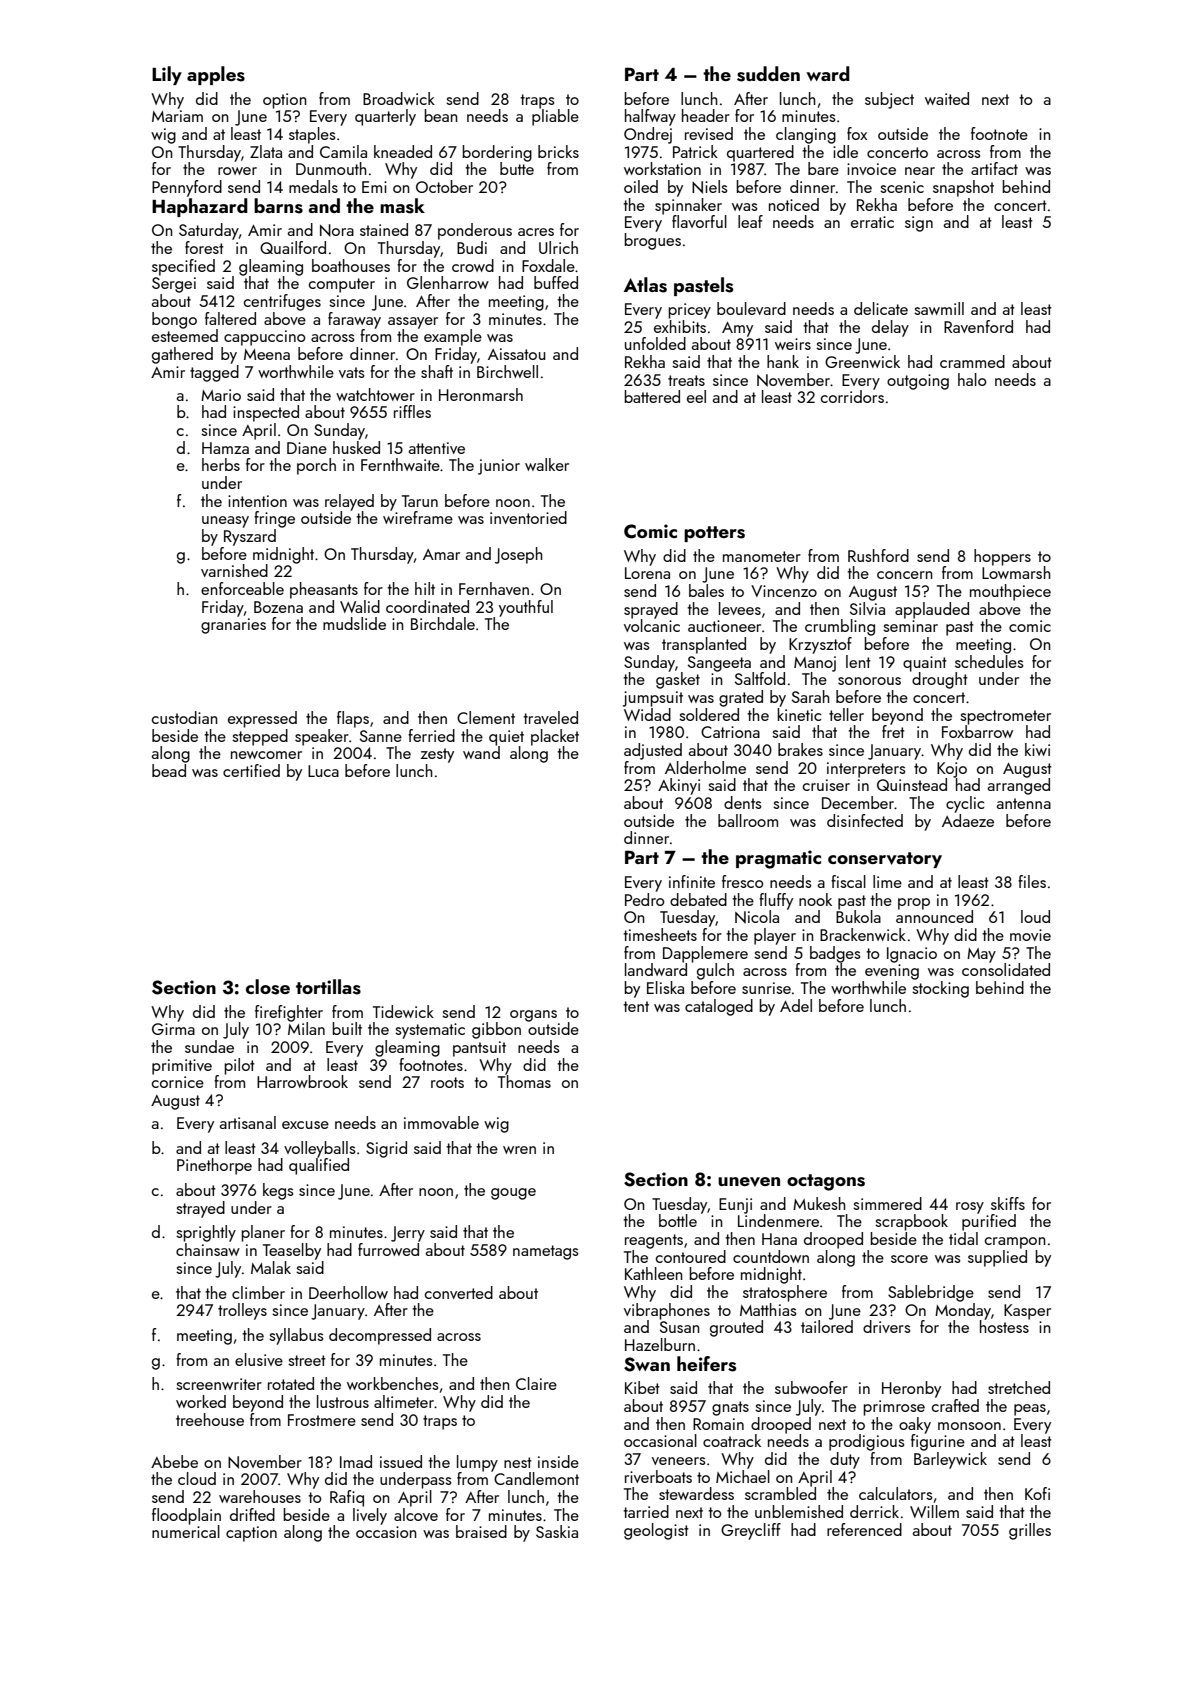 This screenshot has height=1701, width=1203. I want to click on organs, so click(533, 1016).
